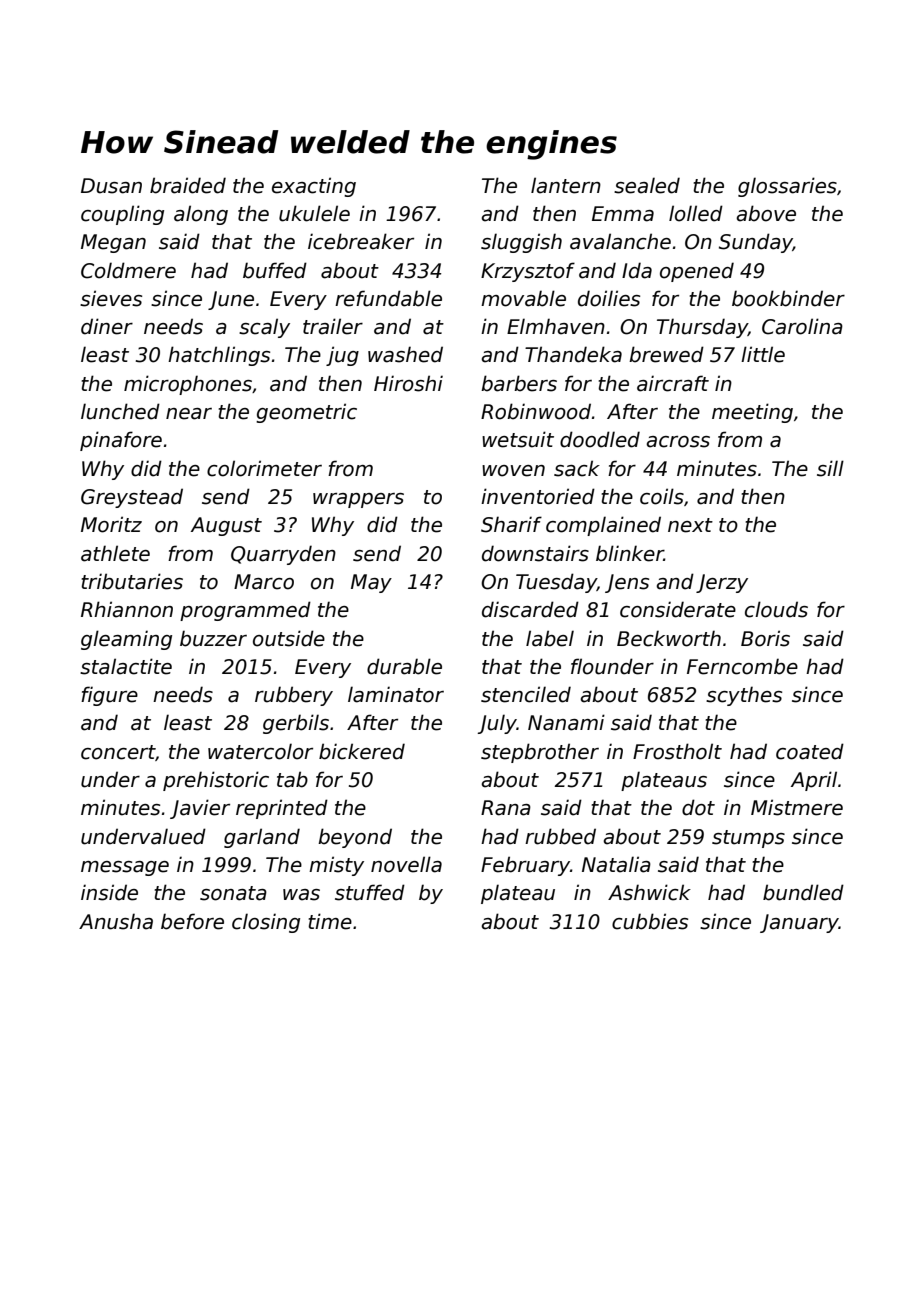  What do you see at coordinates (799, 923) in the screenshot?
I see `January` at bounding box center [799, 923].
